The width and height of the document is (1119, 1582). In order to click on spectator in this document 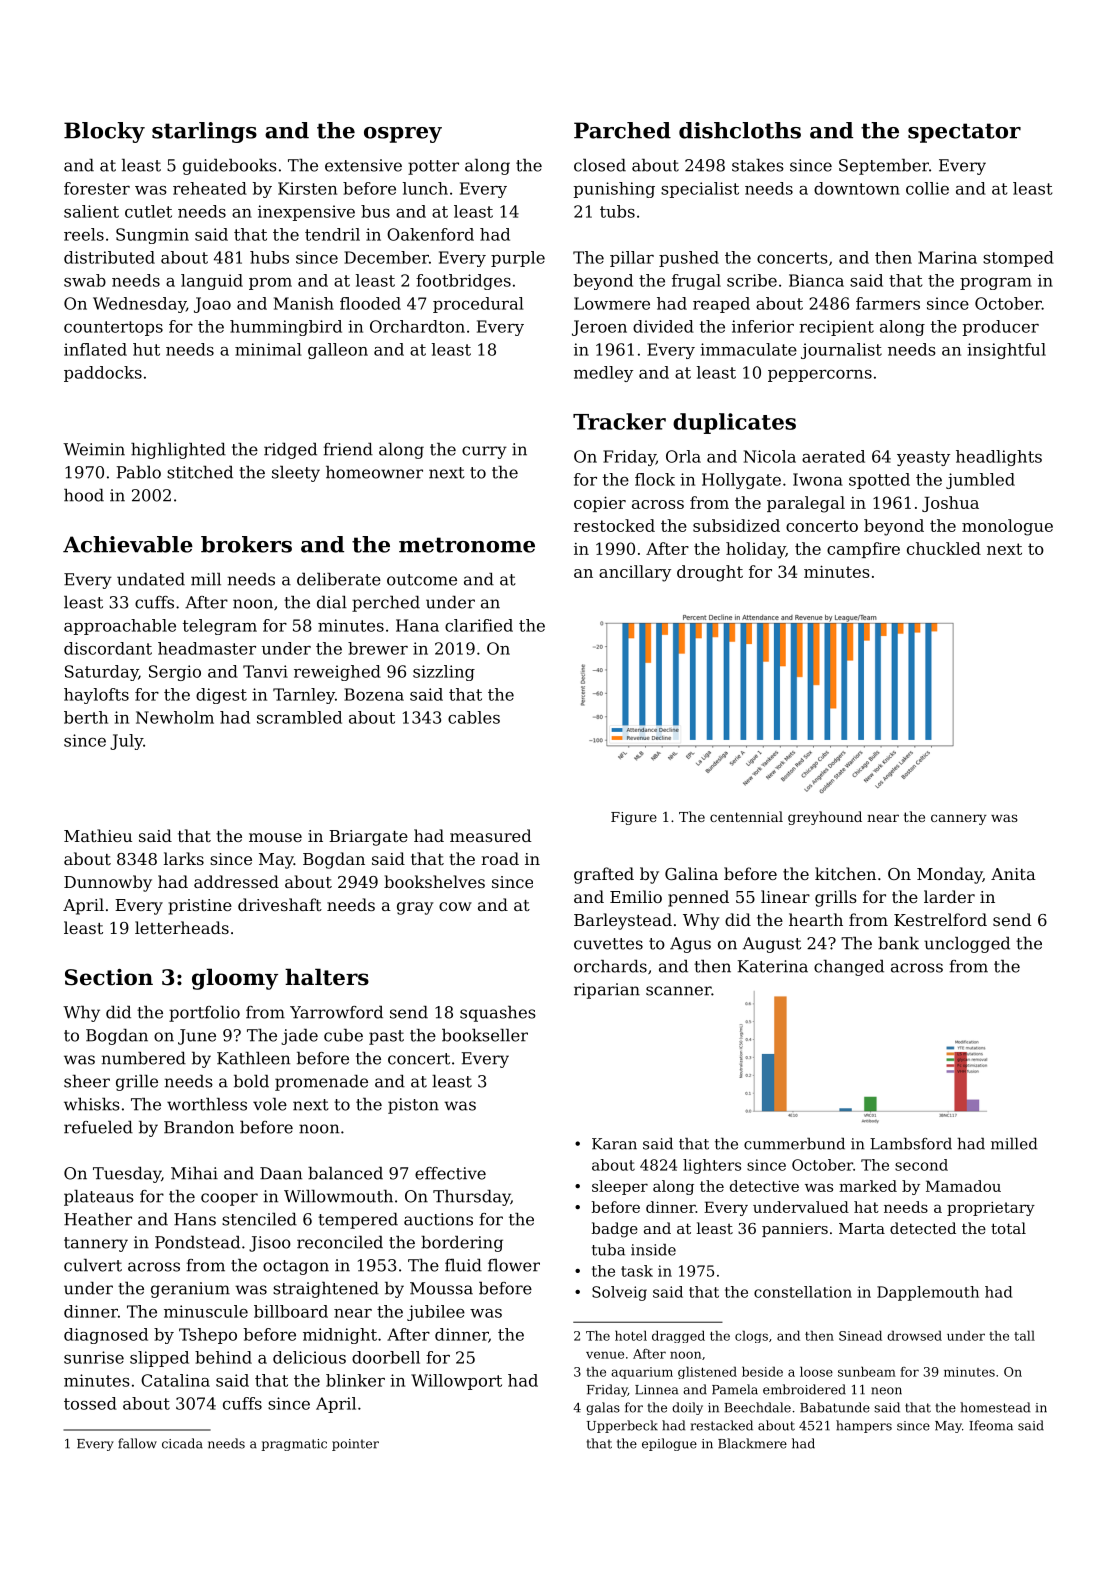, I will do `click(964, 133)`.
